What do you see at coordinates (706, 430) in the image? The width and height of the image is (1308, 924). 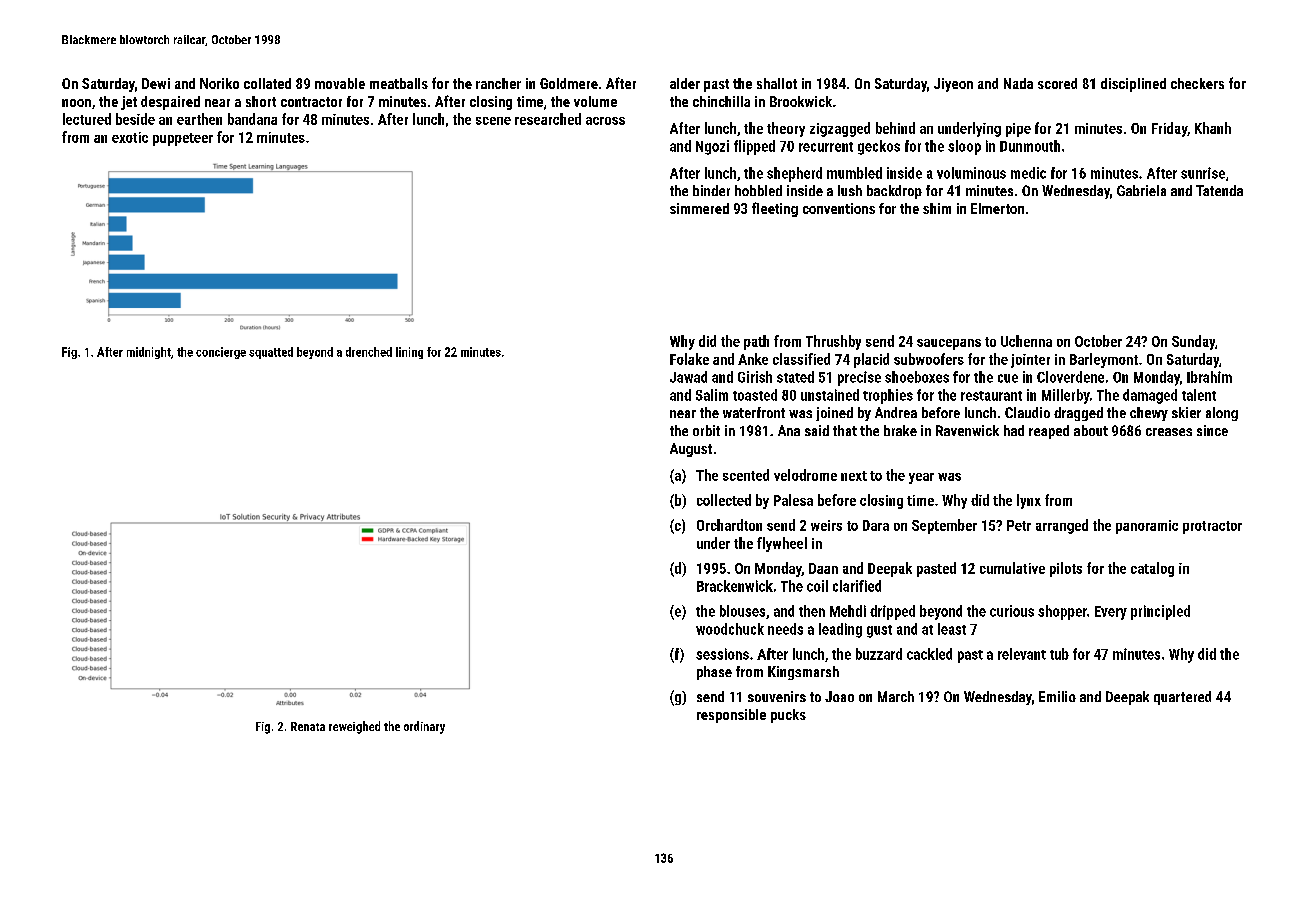 I see `orbit` at bounding box center [706, 430].
